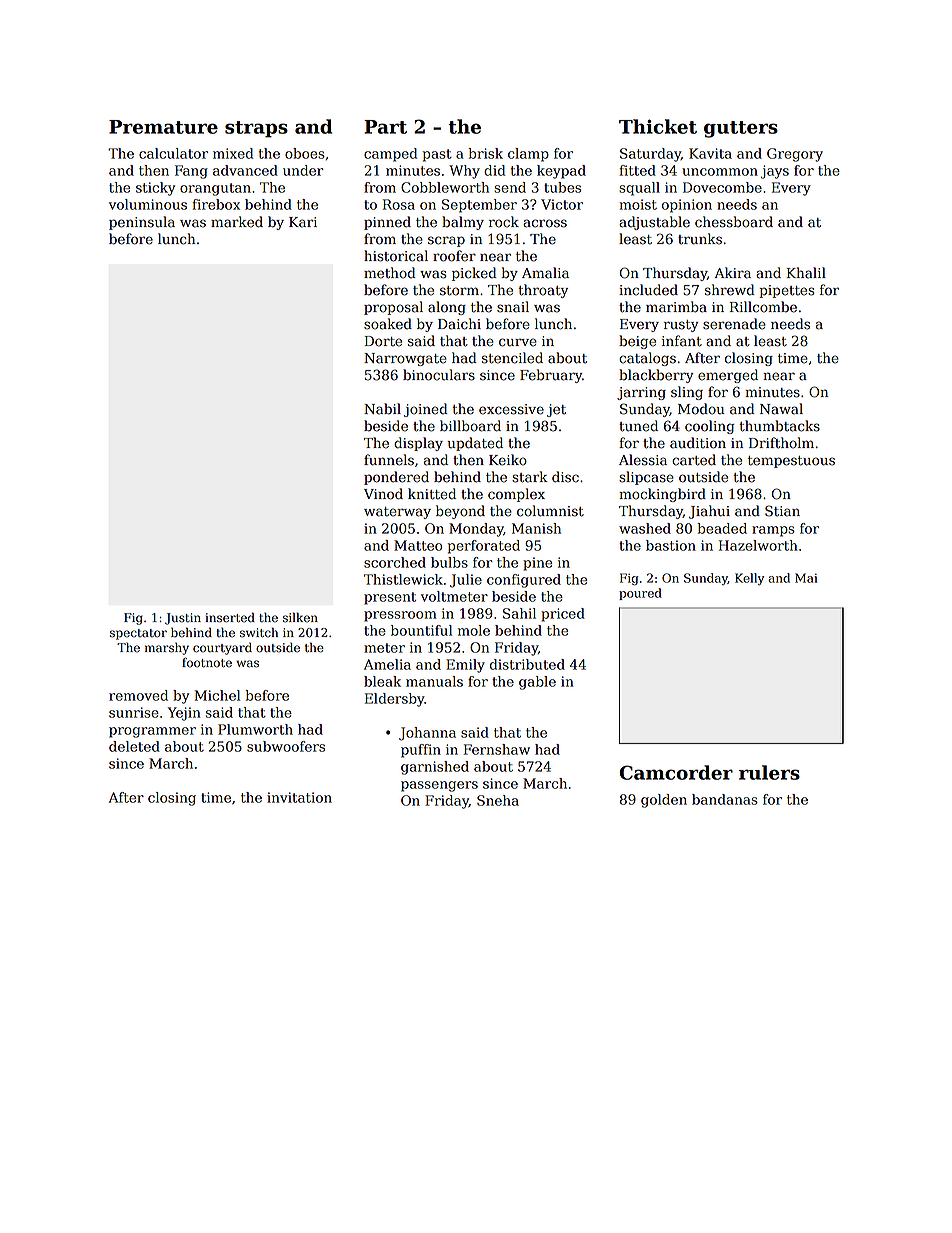 Image resolution: width=952 pixels, height=1233 pixels. I want to click on Nawal, so click(781, 409).
